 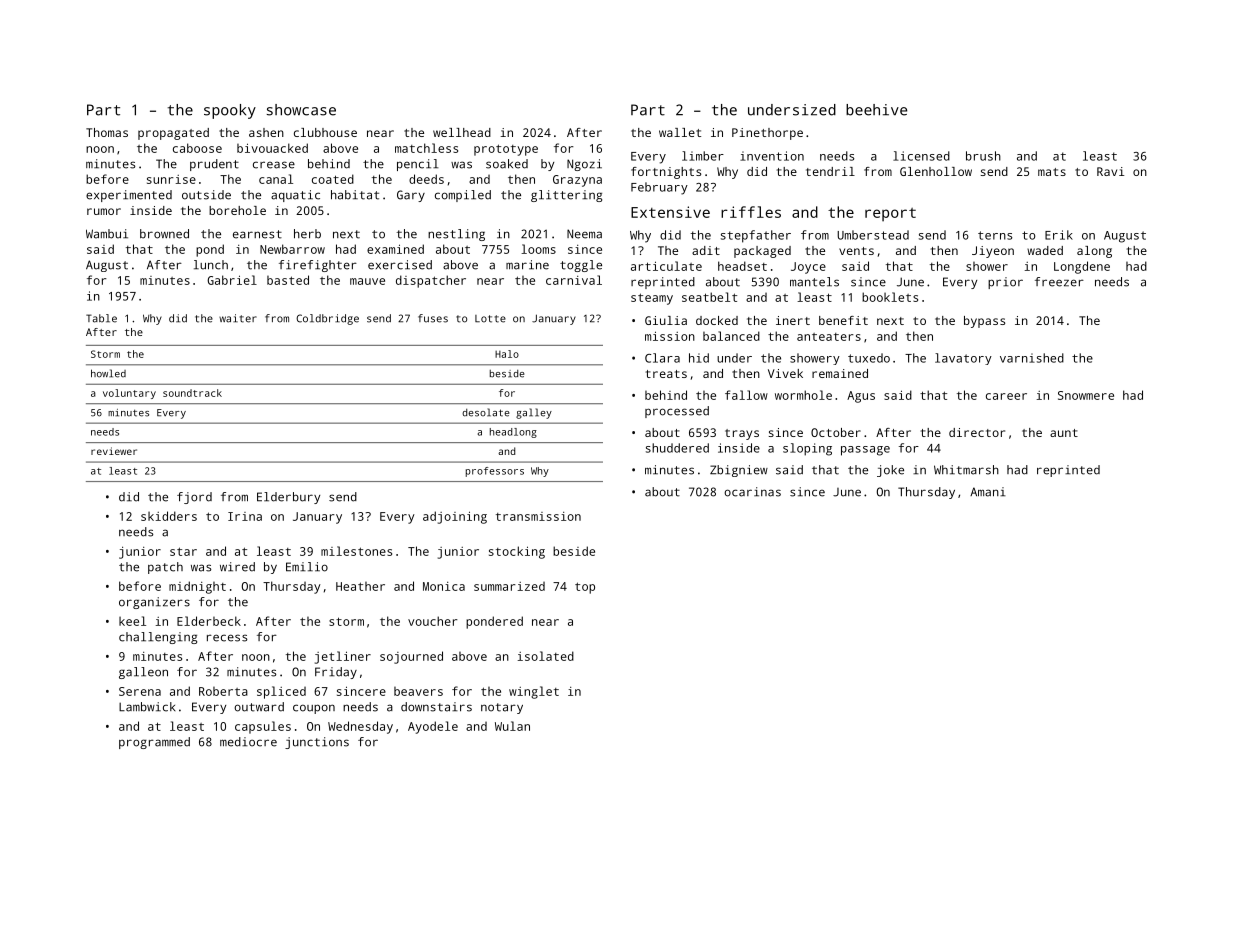 I want to click on notary, so click(x=502, y=708).
